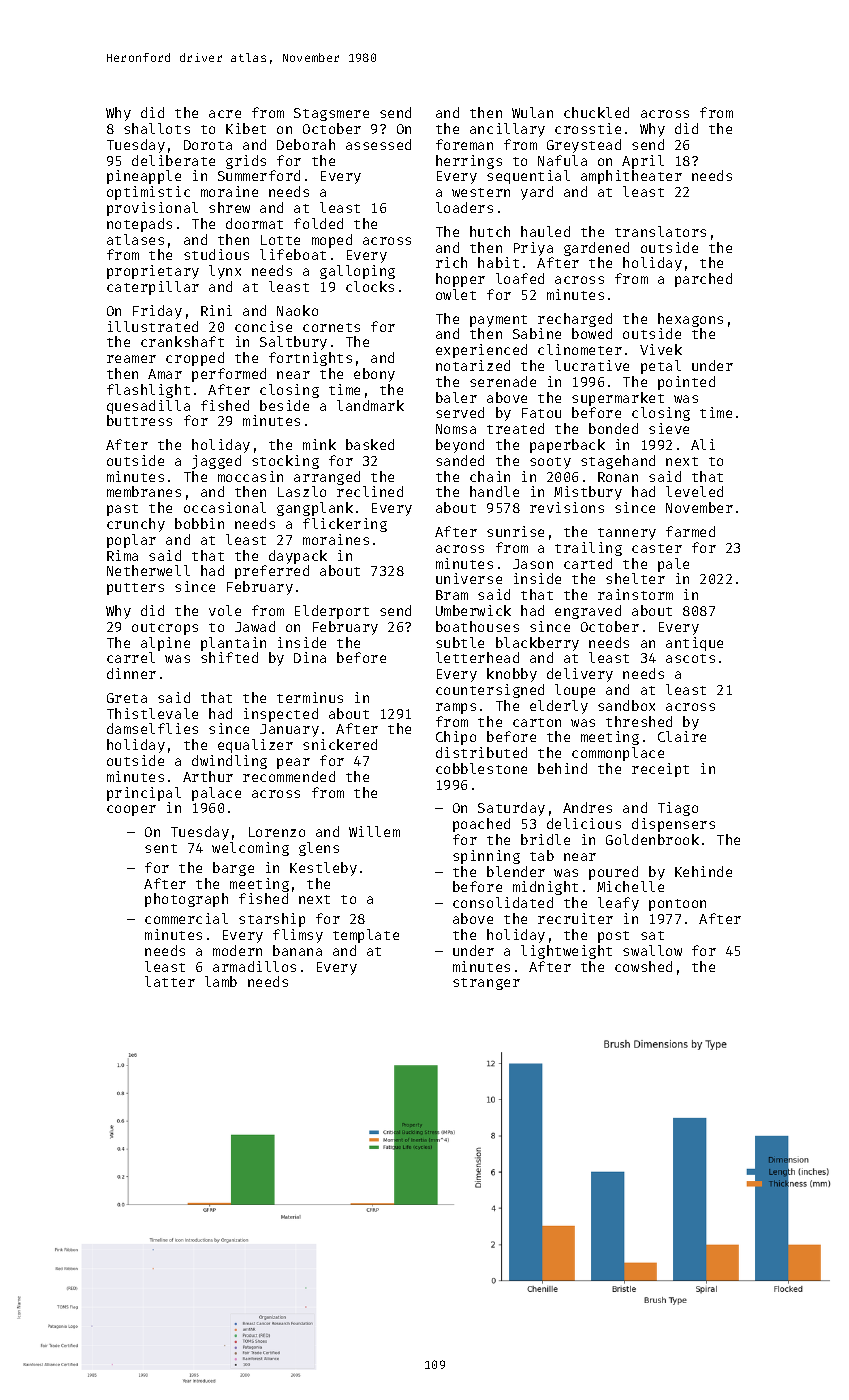 The height and width of the screenshot is (1400, 849). What do you see at coordinates (469, 578) in the screenshot?
I see `universe` at bounding box center [469, 578].
